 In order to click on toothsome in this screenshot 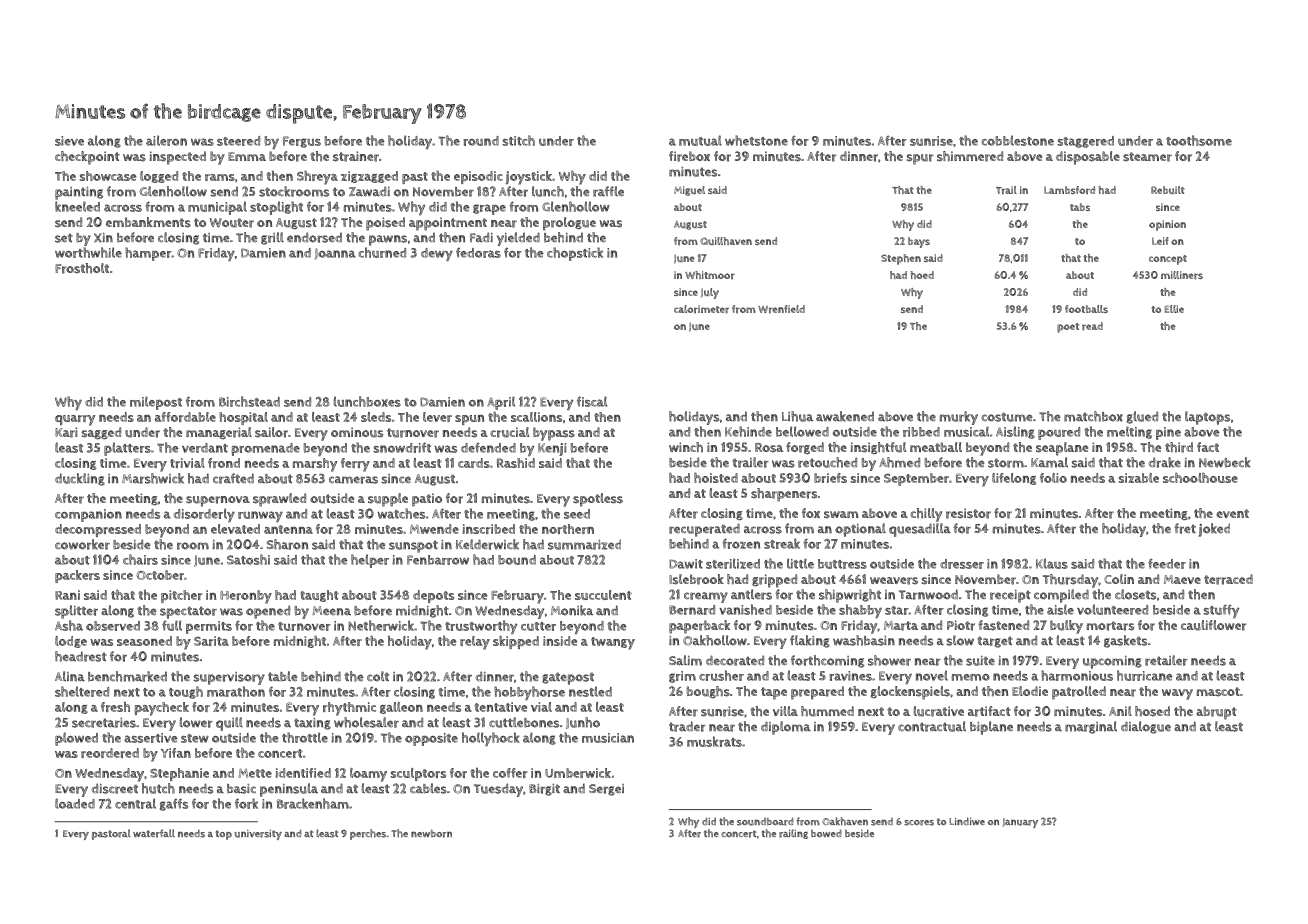, I will do `click(1199, 140)`.
